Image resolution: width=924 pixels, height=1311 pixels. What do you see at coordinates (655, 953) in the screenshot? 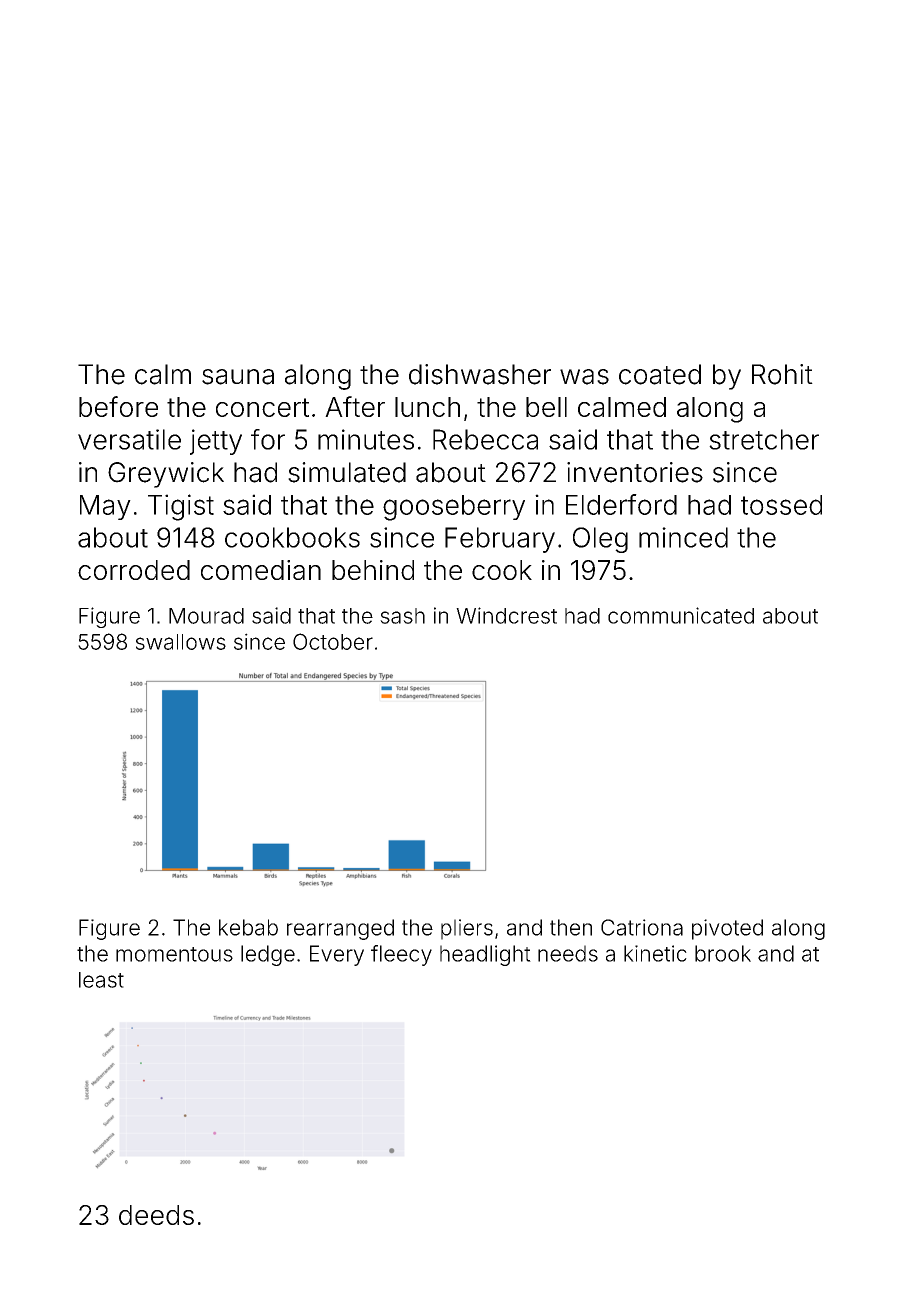
I see `kinetic` at bounding box center [655, 953].
